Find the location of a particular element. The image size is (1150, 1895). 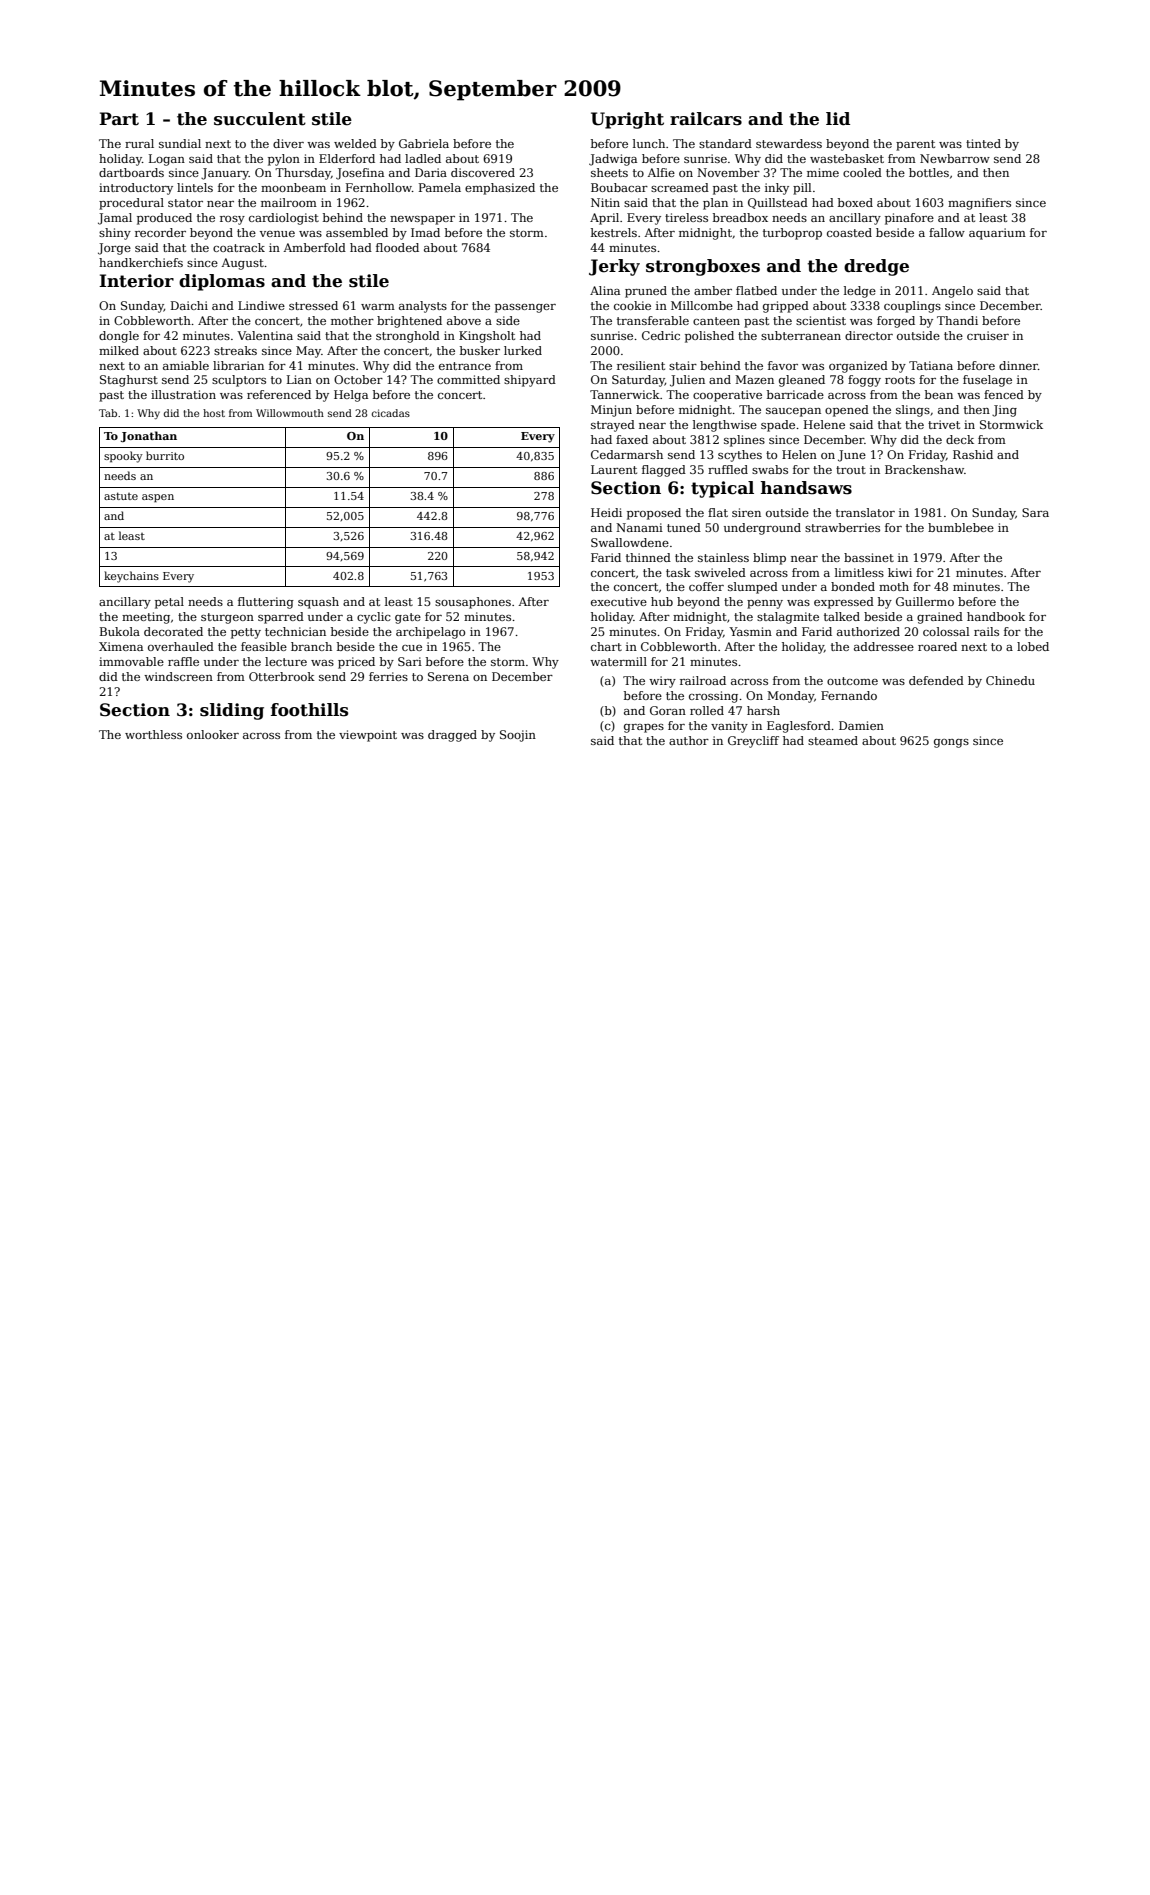

emphasized is located at coordinates (500, 189).
